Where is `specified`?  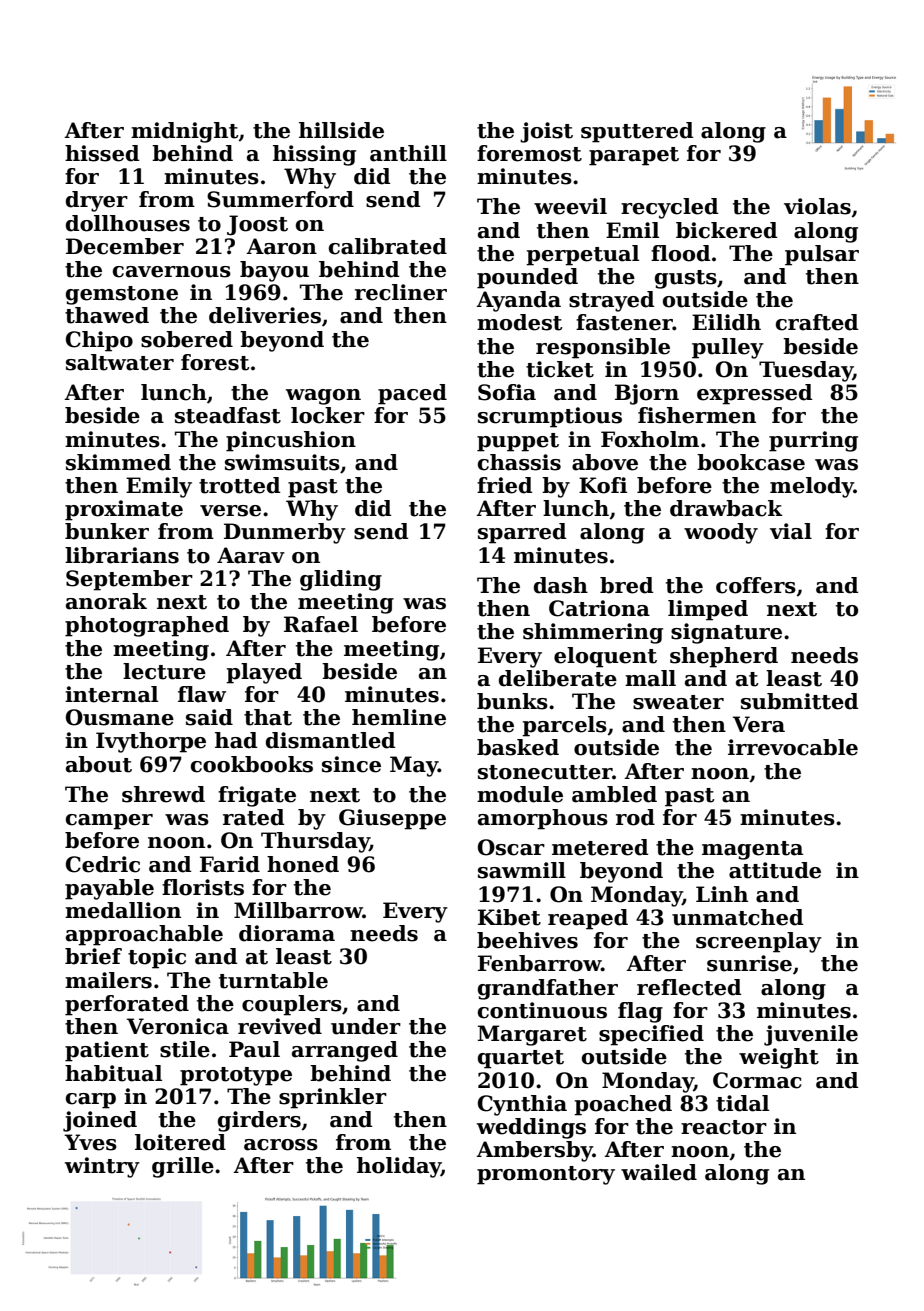 specified is located at coordinates (651, 1035).
